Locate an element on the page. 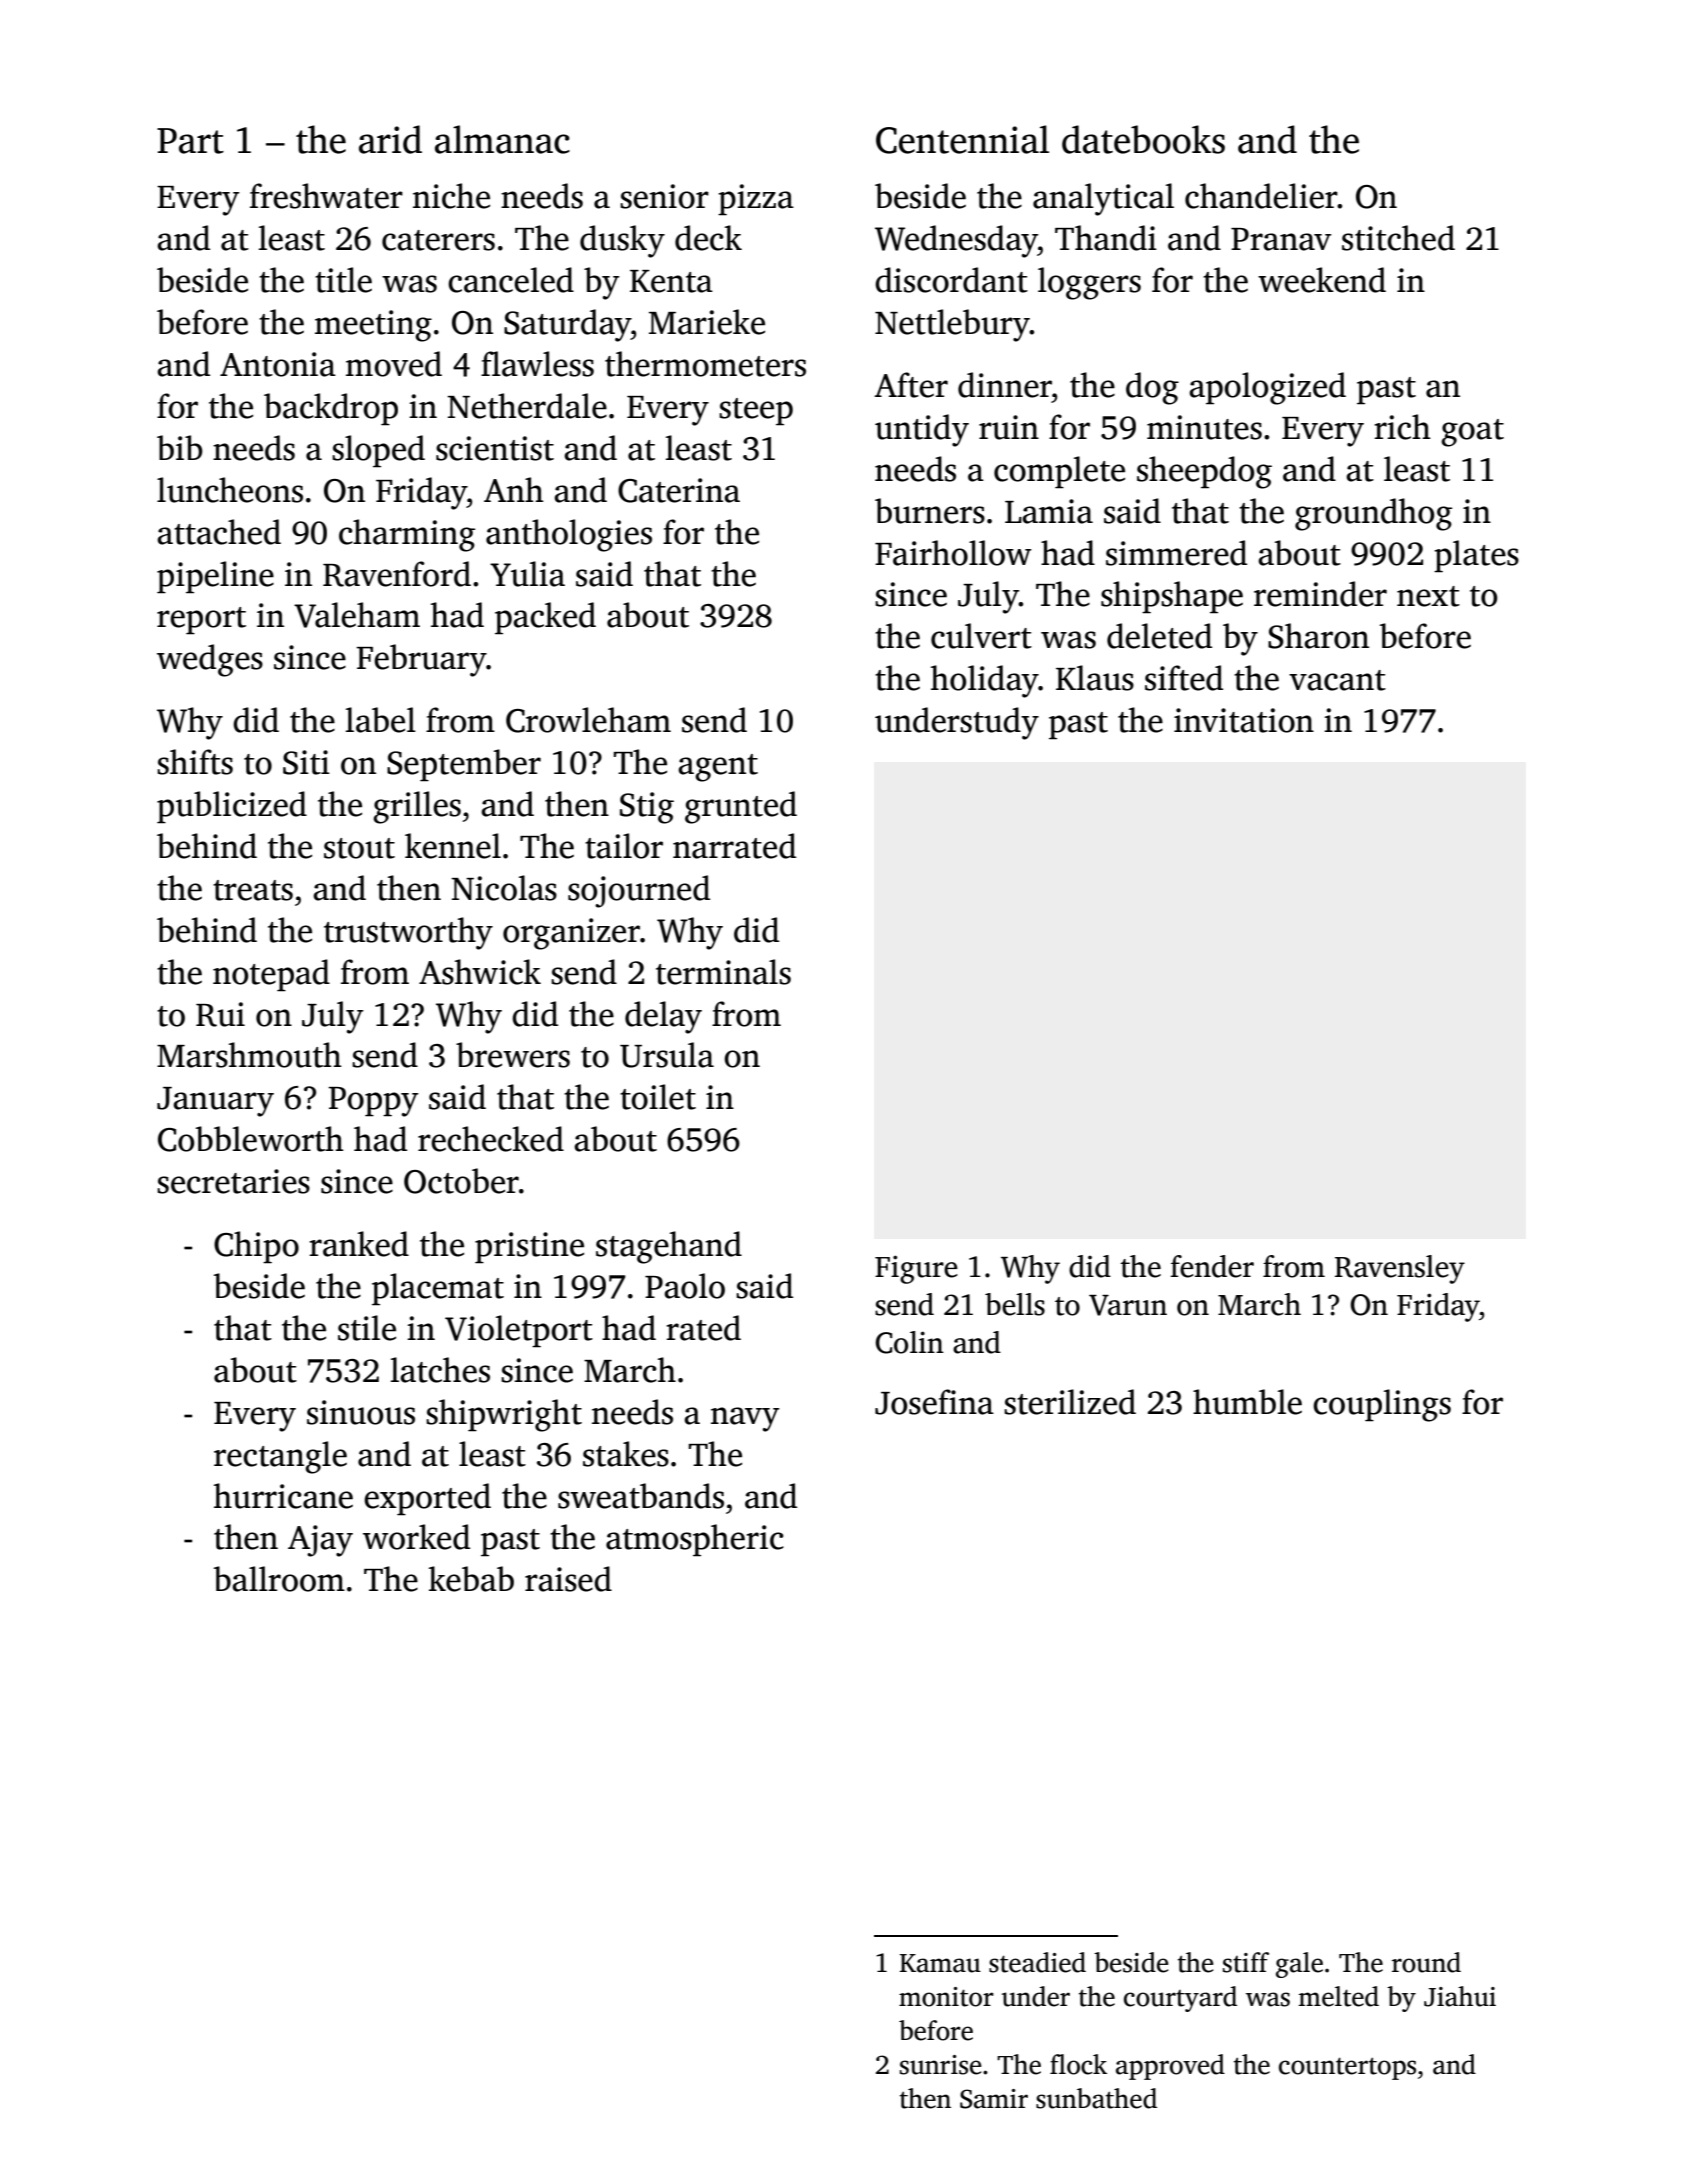 The image size is (1683, 2178). bells is located at coordinates (1015, 1304).
